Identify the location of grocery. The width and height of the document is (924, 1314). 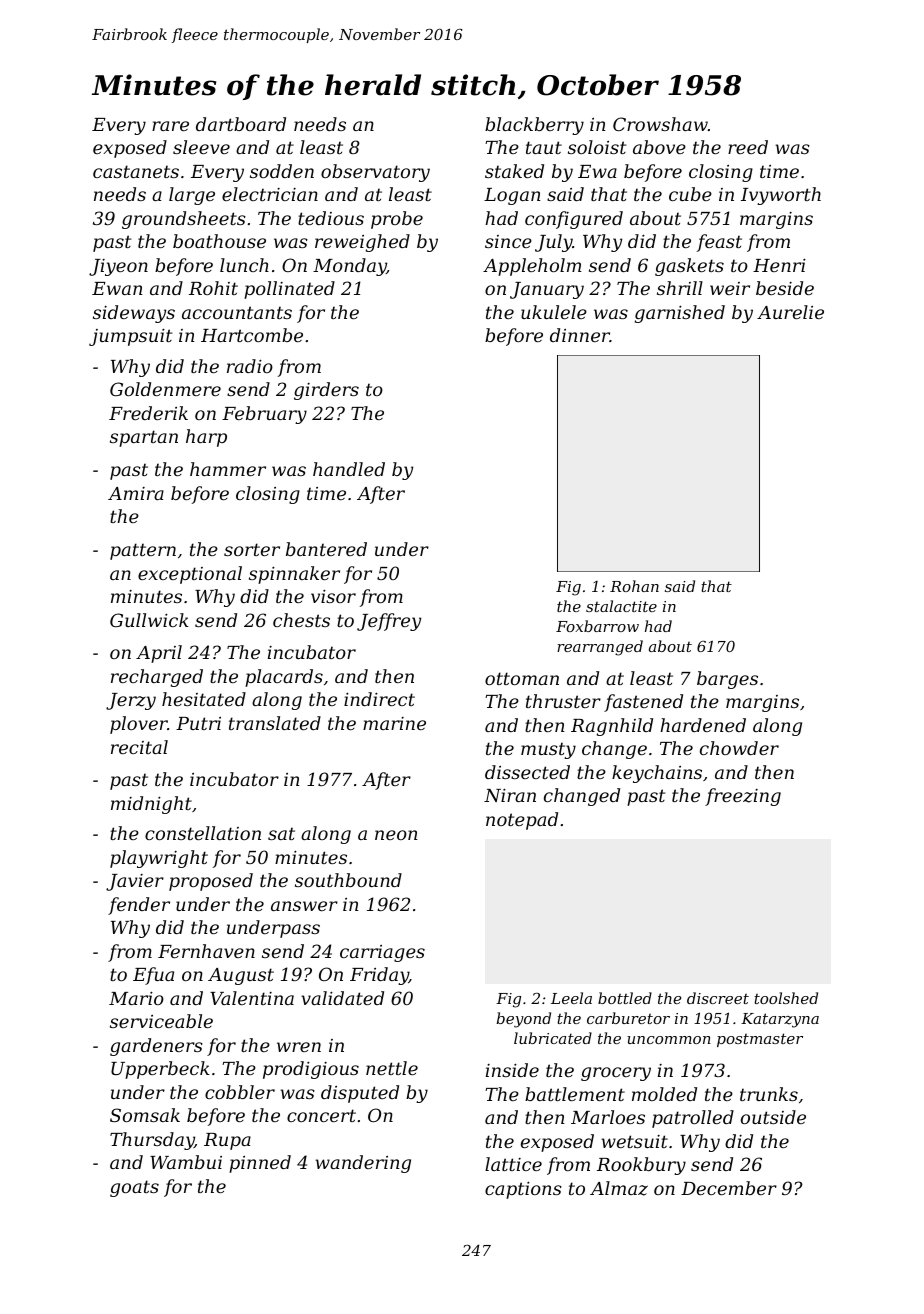
(616, 1074).
